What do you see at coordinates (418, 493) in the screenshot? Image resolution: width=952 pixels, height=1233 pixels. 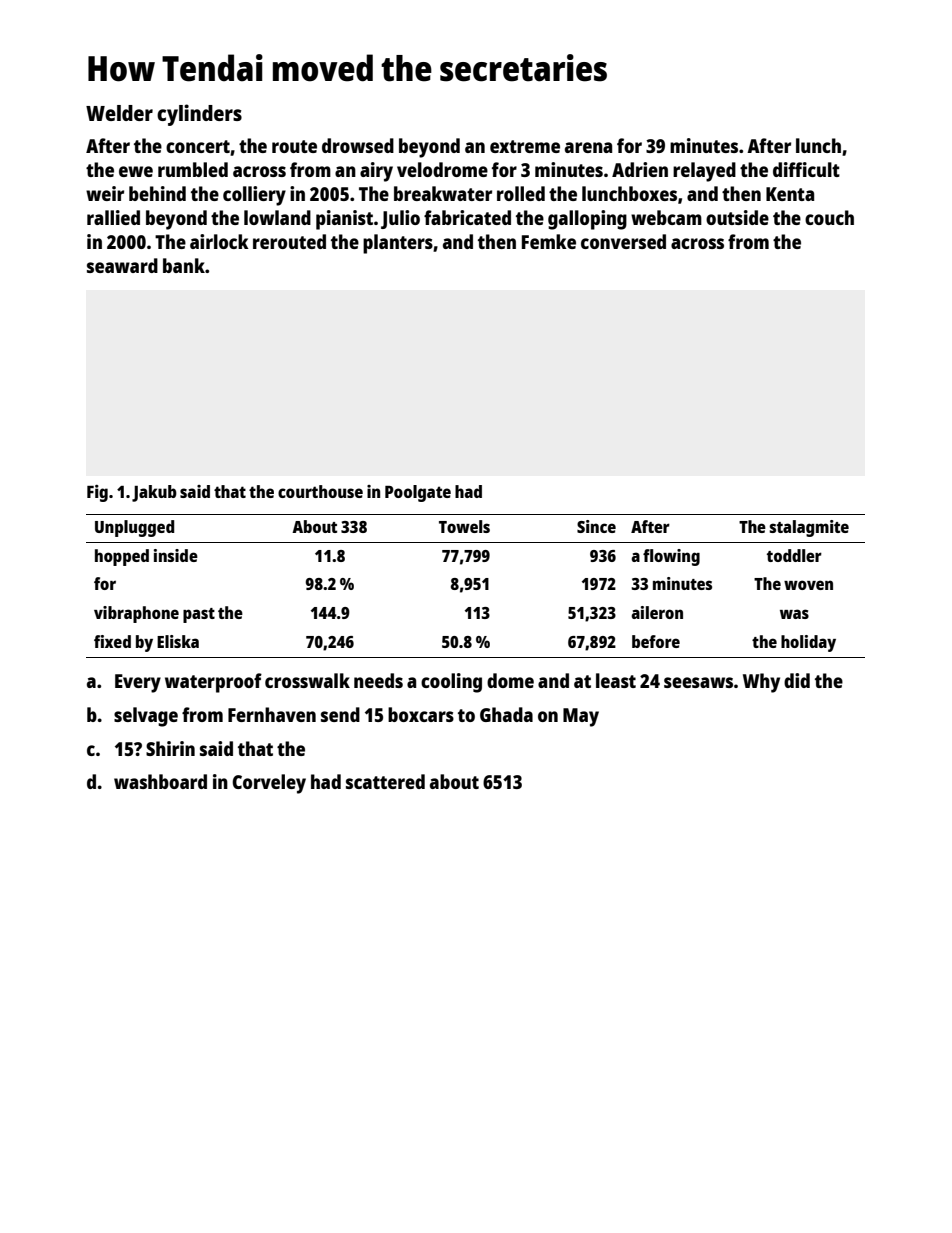 I see `Poolgate` at bounding box center [418, 493].
